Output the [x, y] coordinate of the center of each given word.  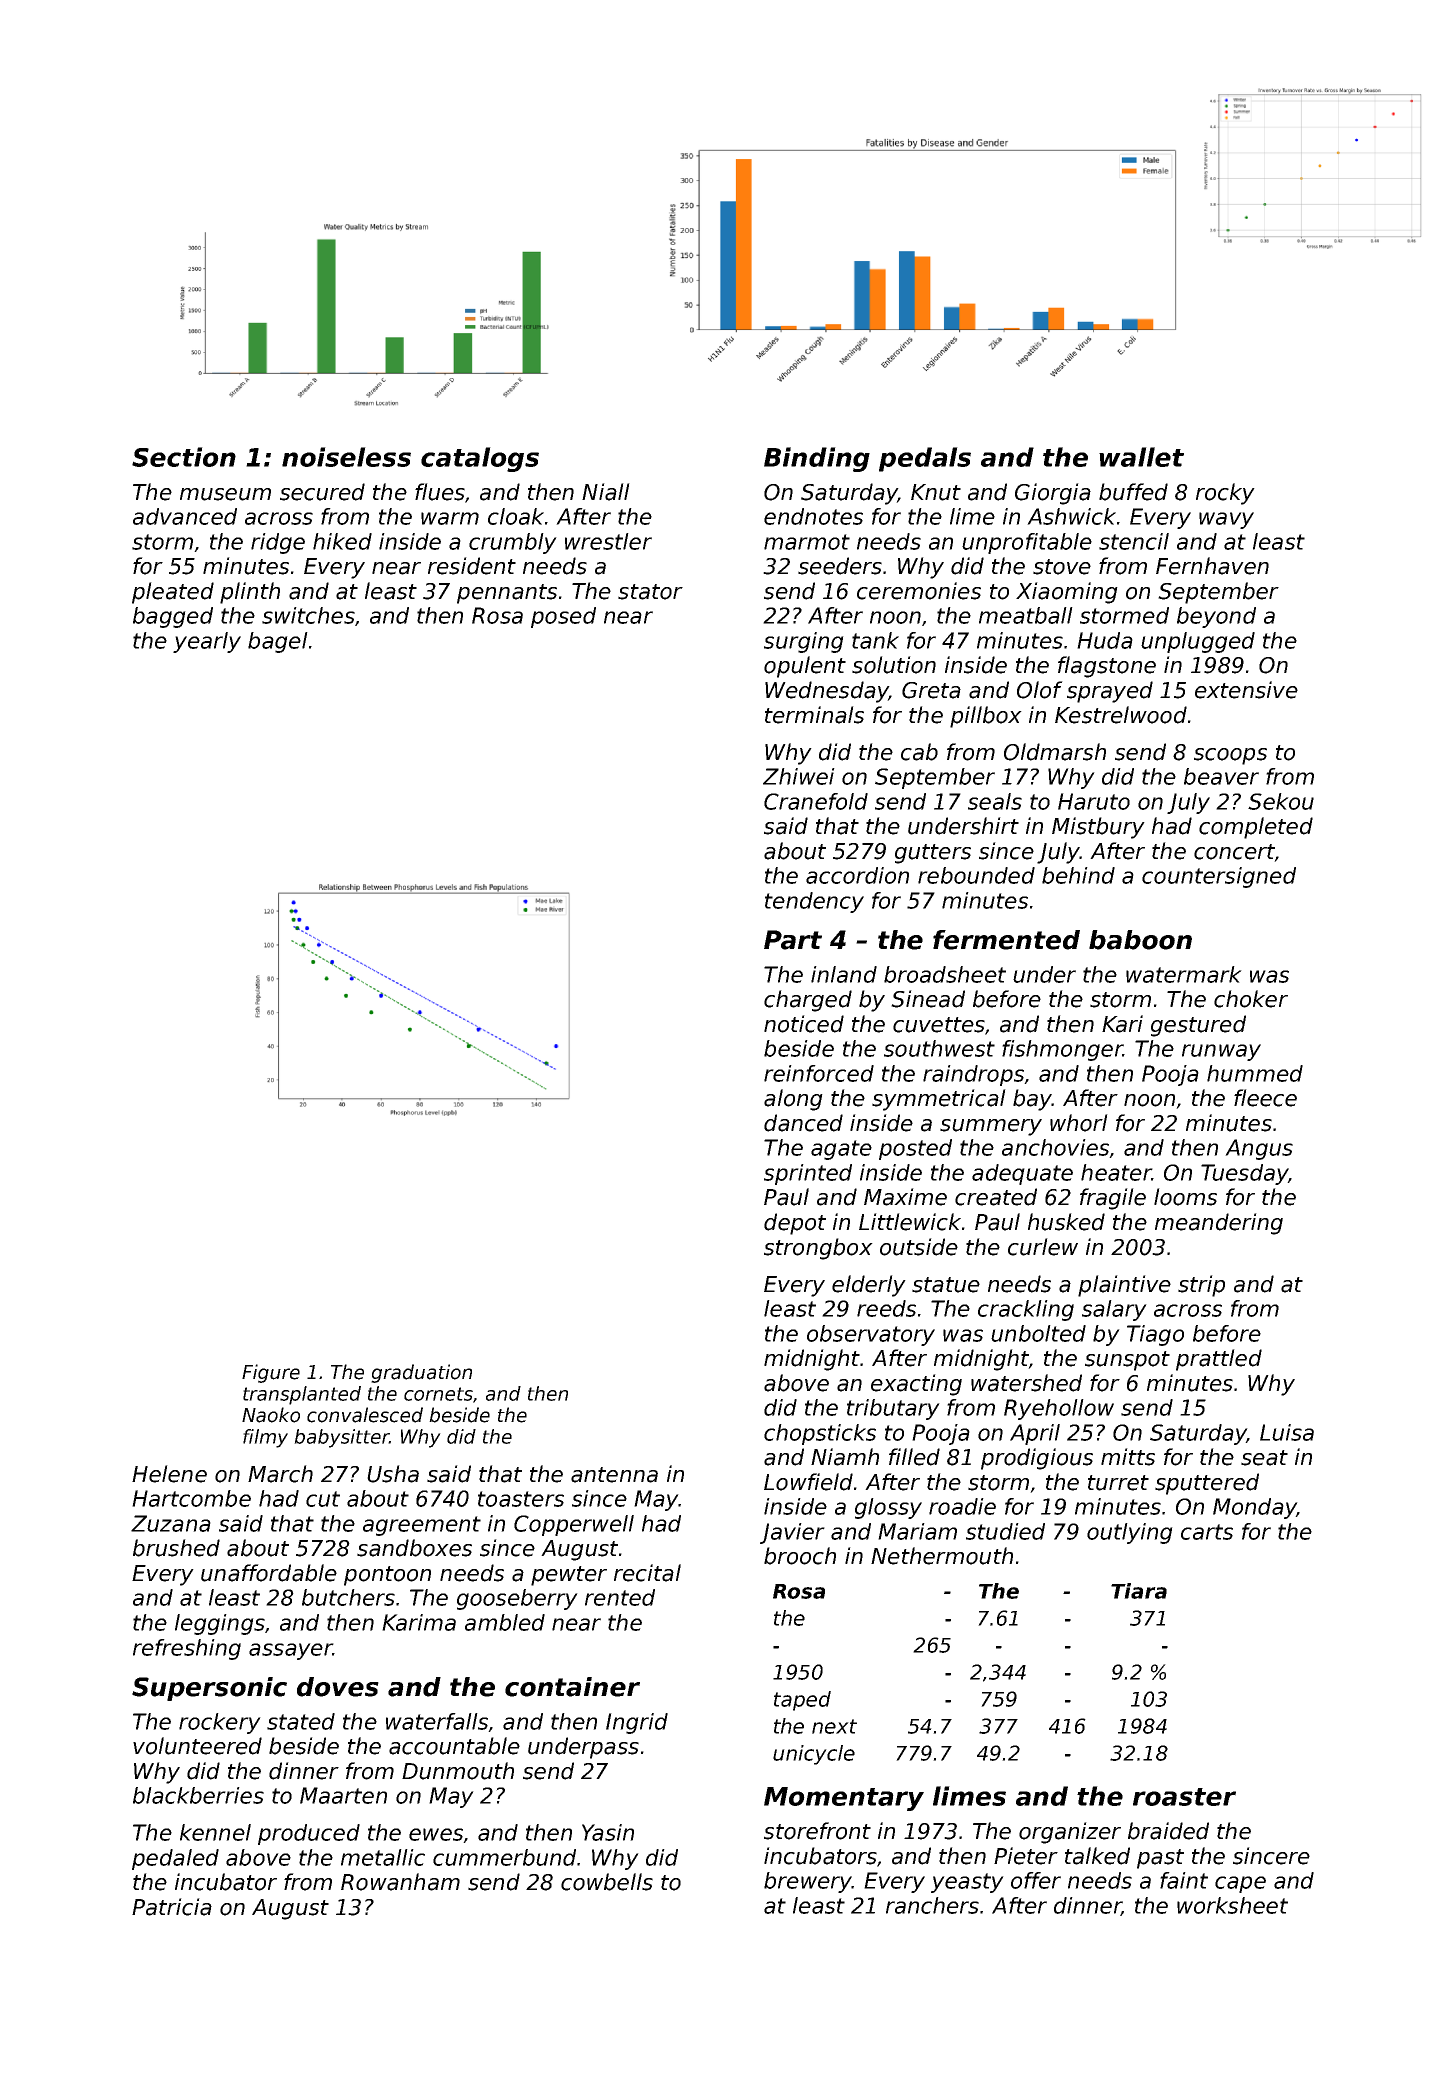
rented [620, 1597]
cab [919, 752]
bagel [278, 642]
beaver [1221, 776]
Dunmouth [458, 1771]
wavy [1226, 520]
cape [1240, 1884]
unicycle [814, 1755]
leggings [220, 1624]
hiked [342, 541]
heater [1116, 1172]
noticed [804, 1024]
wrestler [608, 541]
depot [795, 1224]
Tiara [1139, 1591]
